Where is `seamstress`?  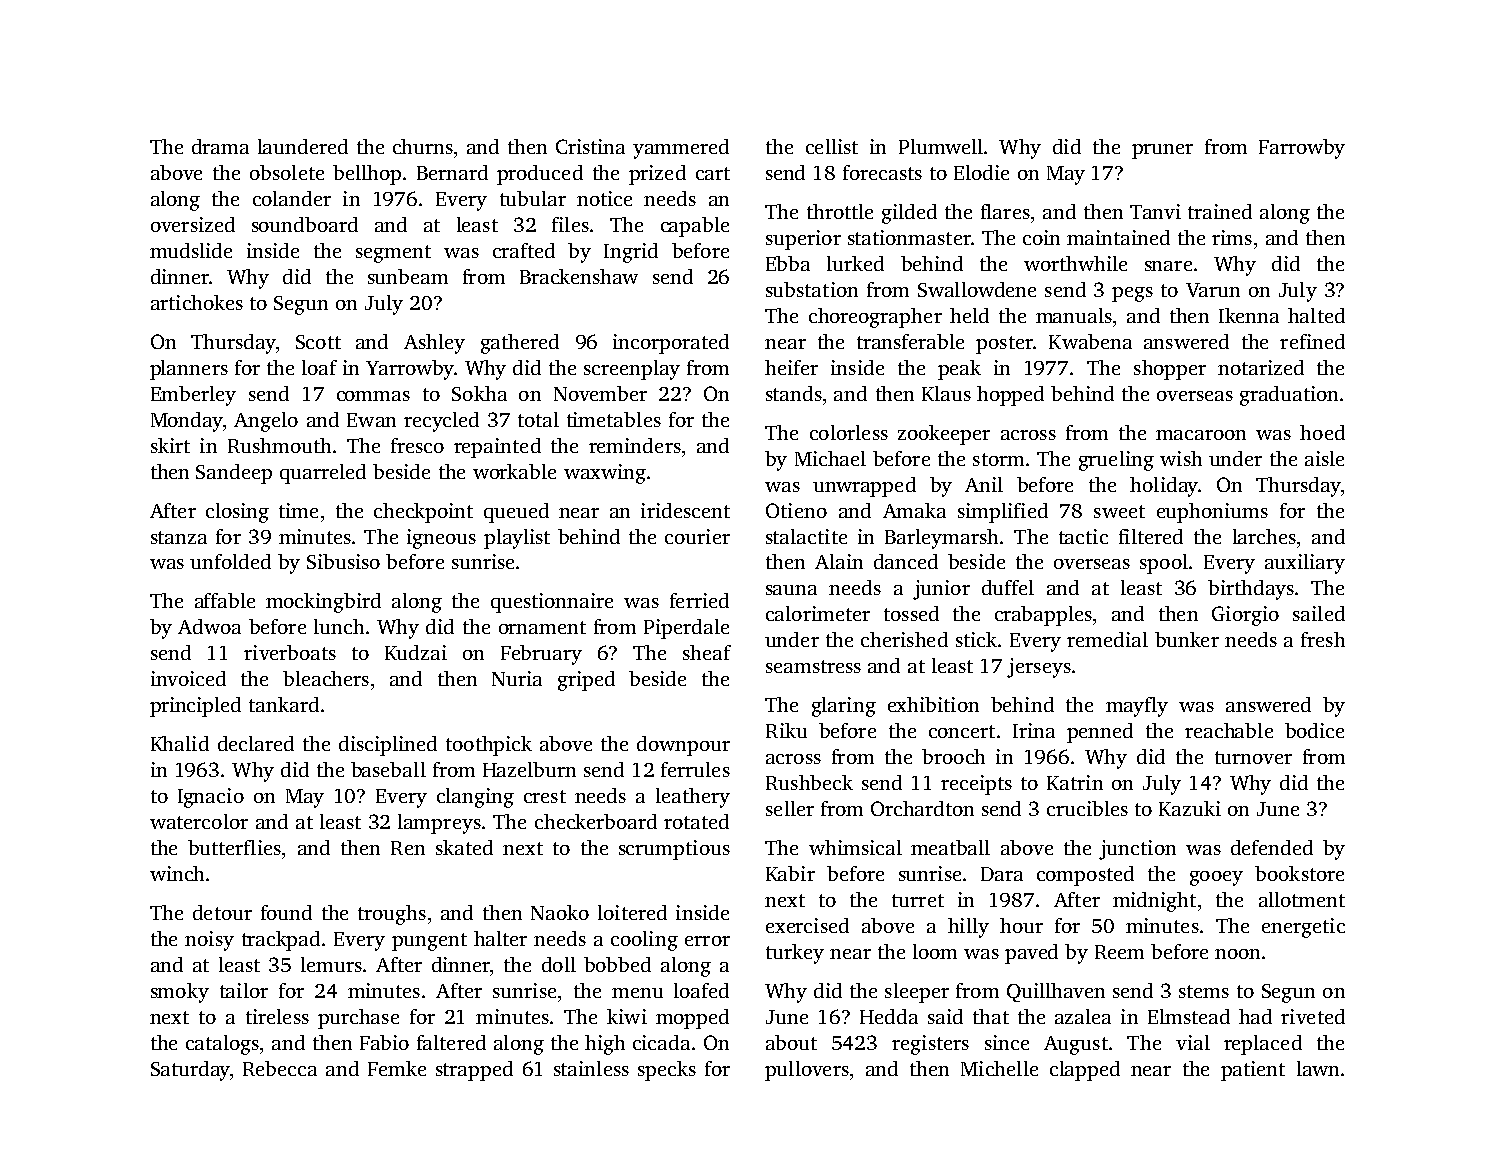
seamstress is located at coordinates (813, 666).
